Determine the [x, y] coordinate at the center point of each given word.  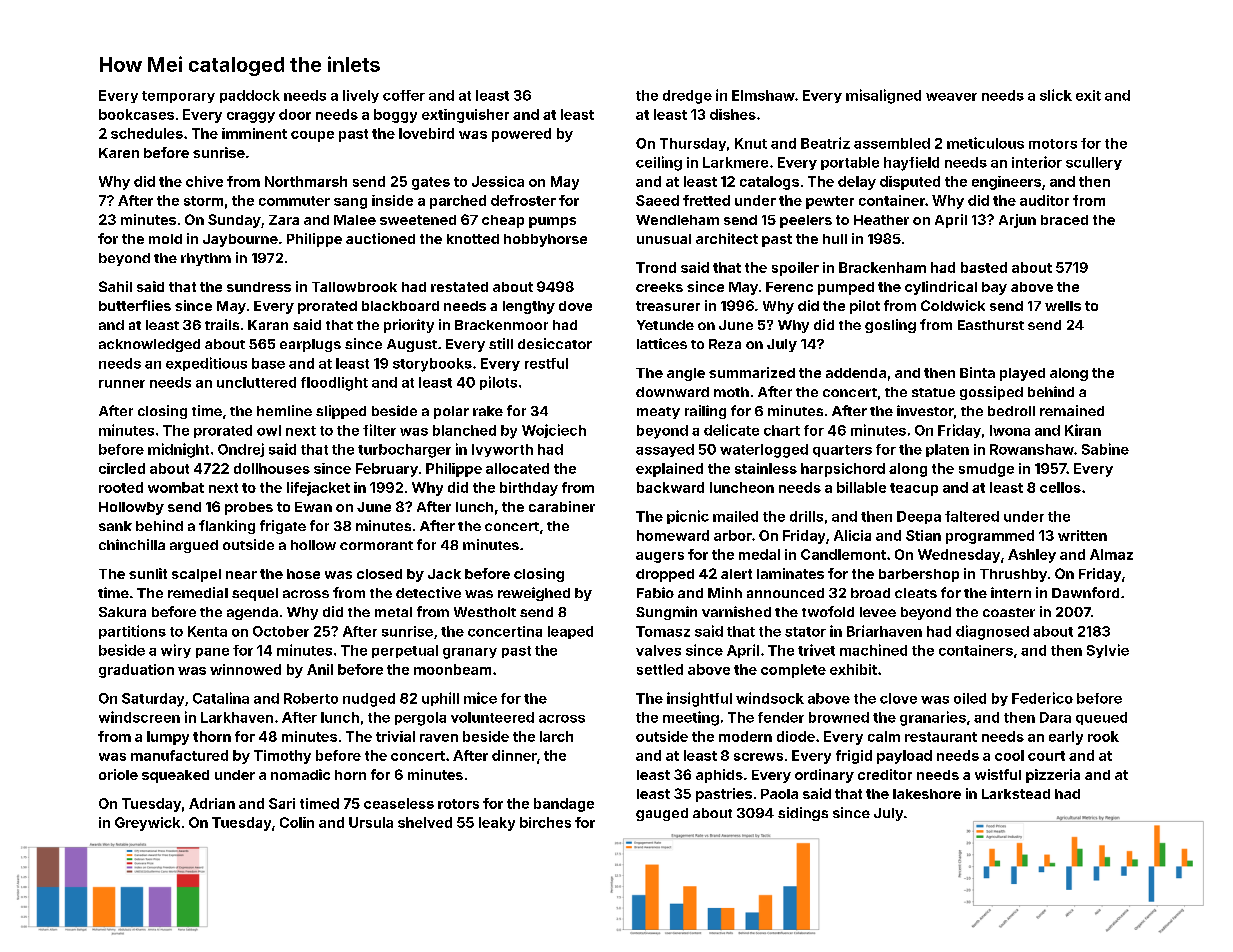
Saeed [657, 200]
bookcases [136, 114]
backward [670, 487]
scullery [1094, 163]
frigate [283, 527]
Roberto [311, 698]
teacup [914, 489]
